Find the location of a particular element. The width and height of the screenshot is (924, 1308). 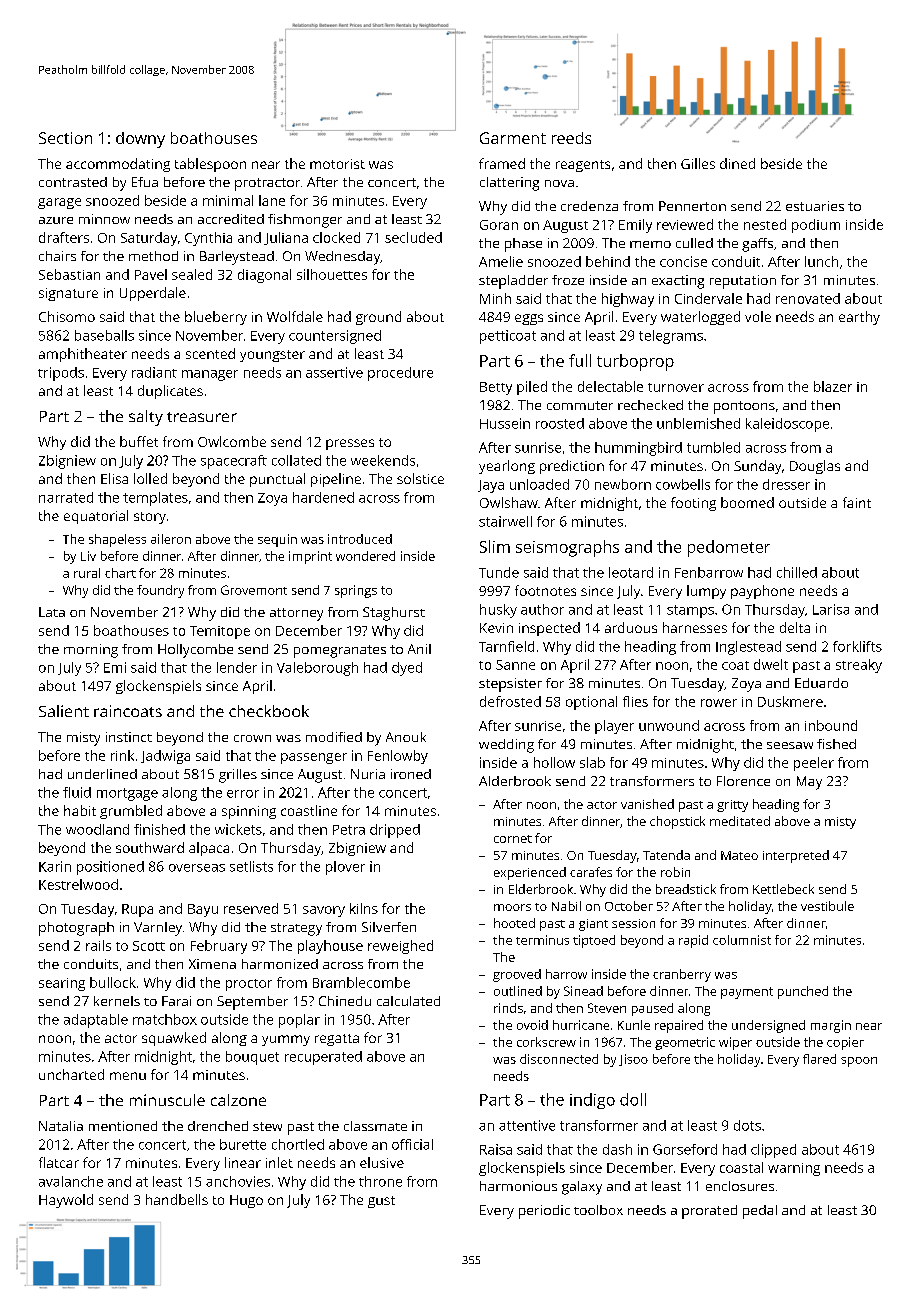

pomegranates is located at coordinates (340, 651).
